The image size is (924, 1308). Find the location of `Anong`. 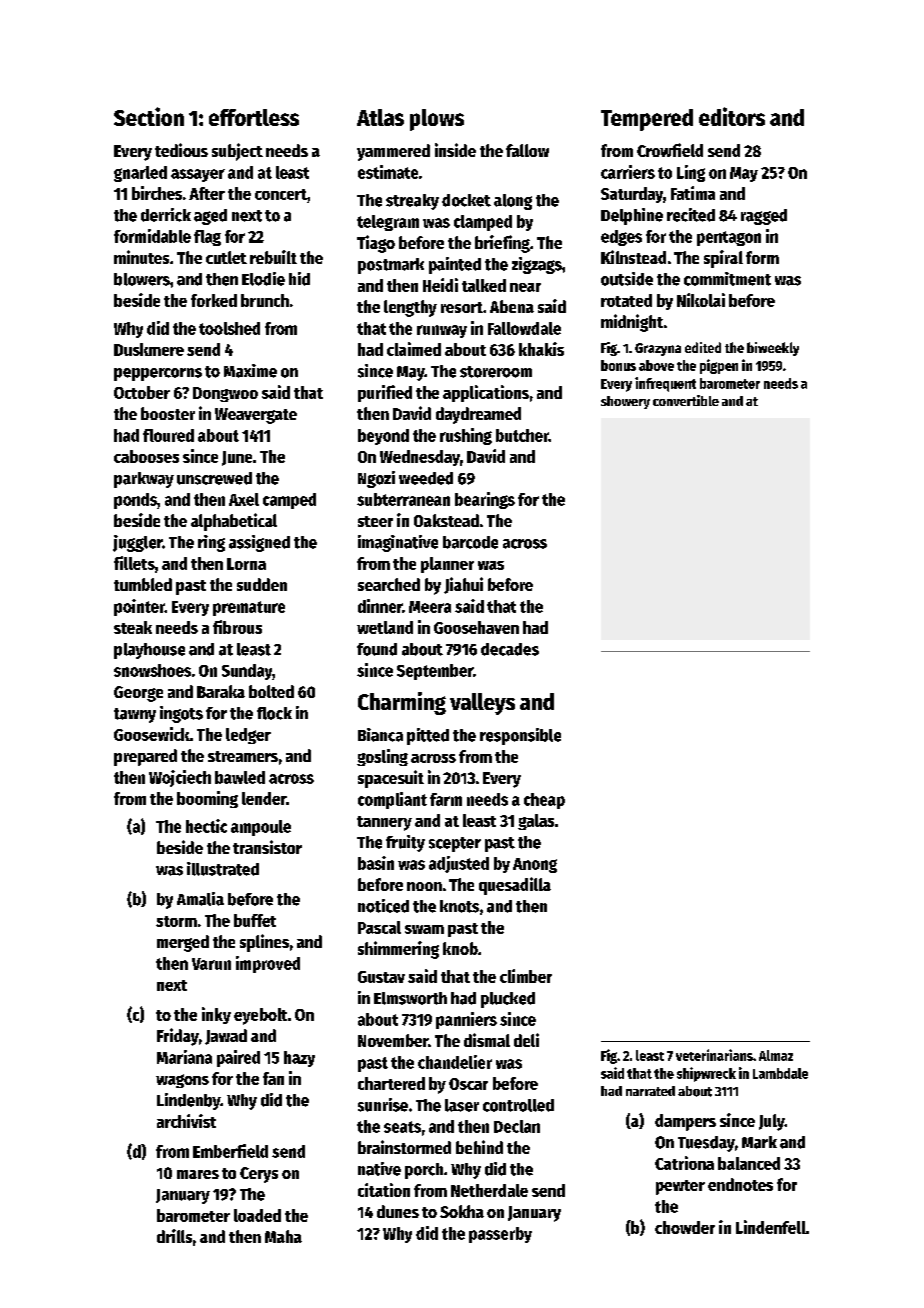

Anong is located at coordinates (535, 865).
